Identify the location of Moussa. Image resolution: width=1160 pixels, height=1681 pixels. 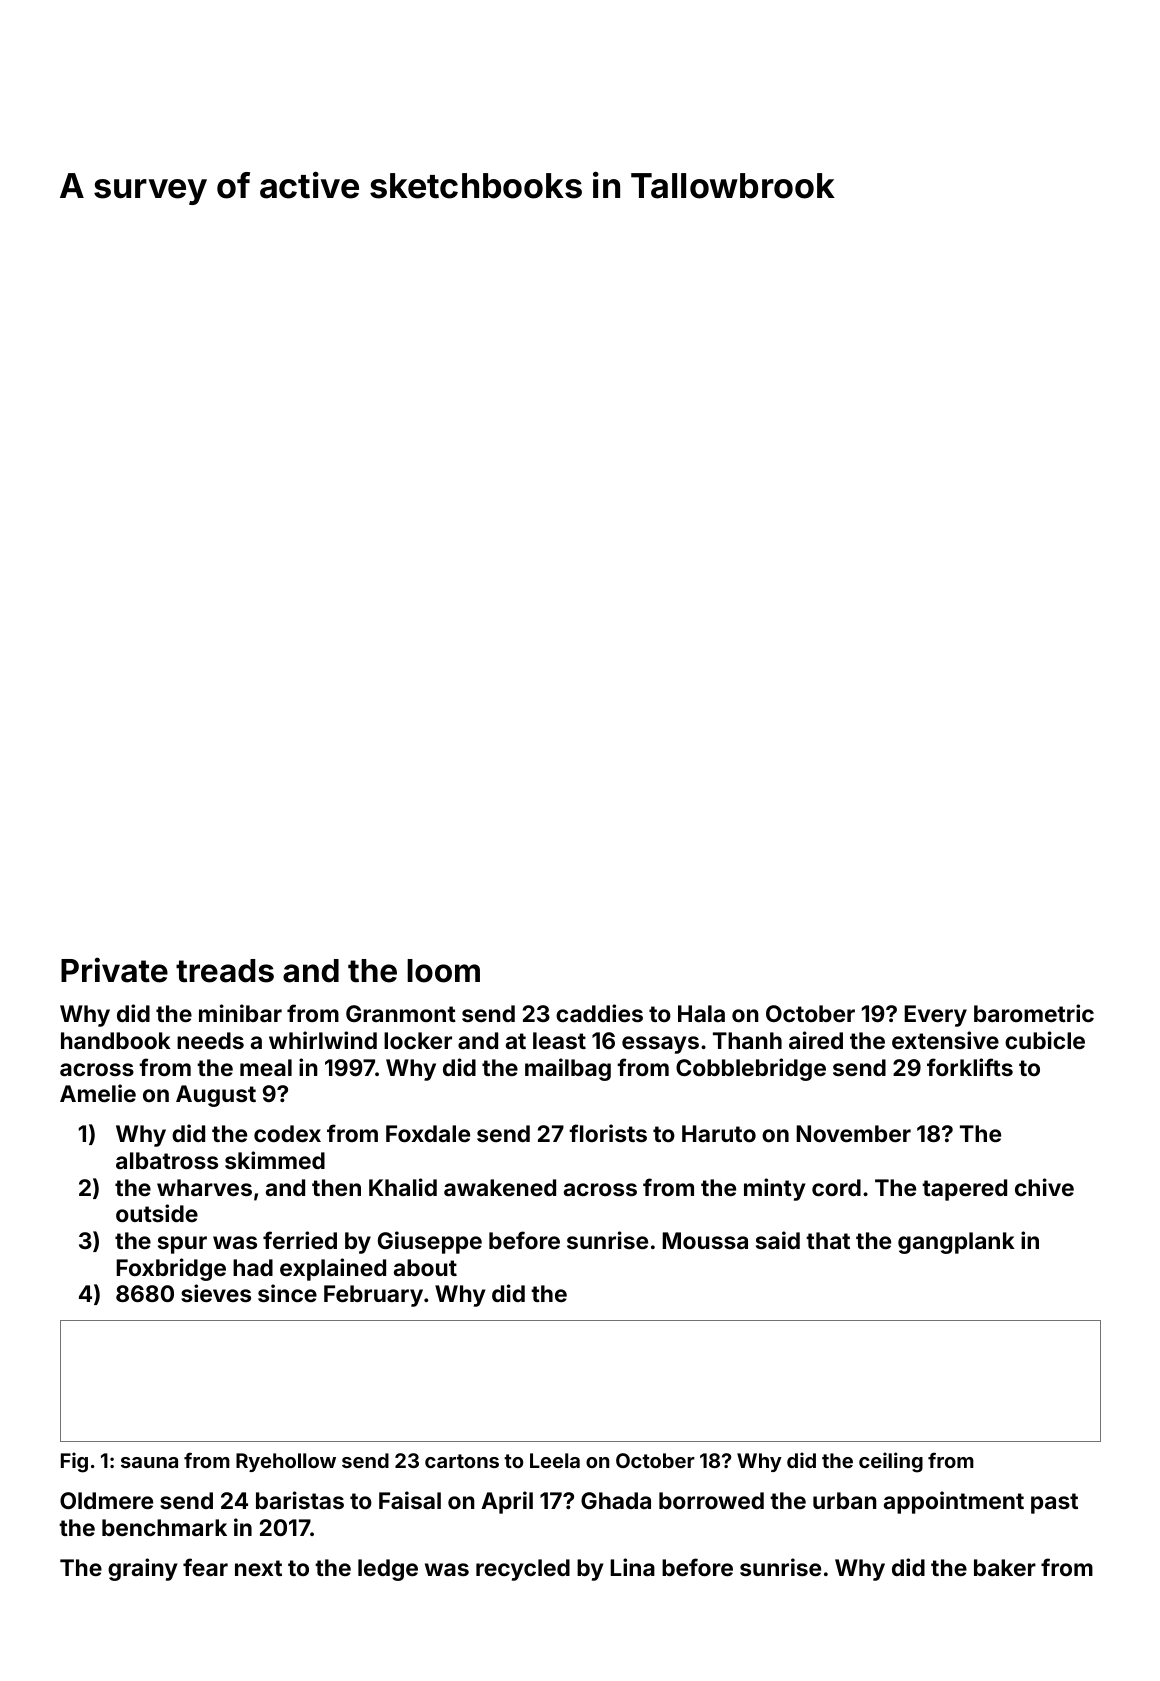
(705, 1240).
